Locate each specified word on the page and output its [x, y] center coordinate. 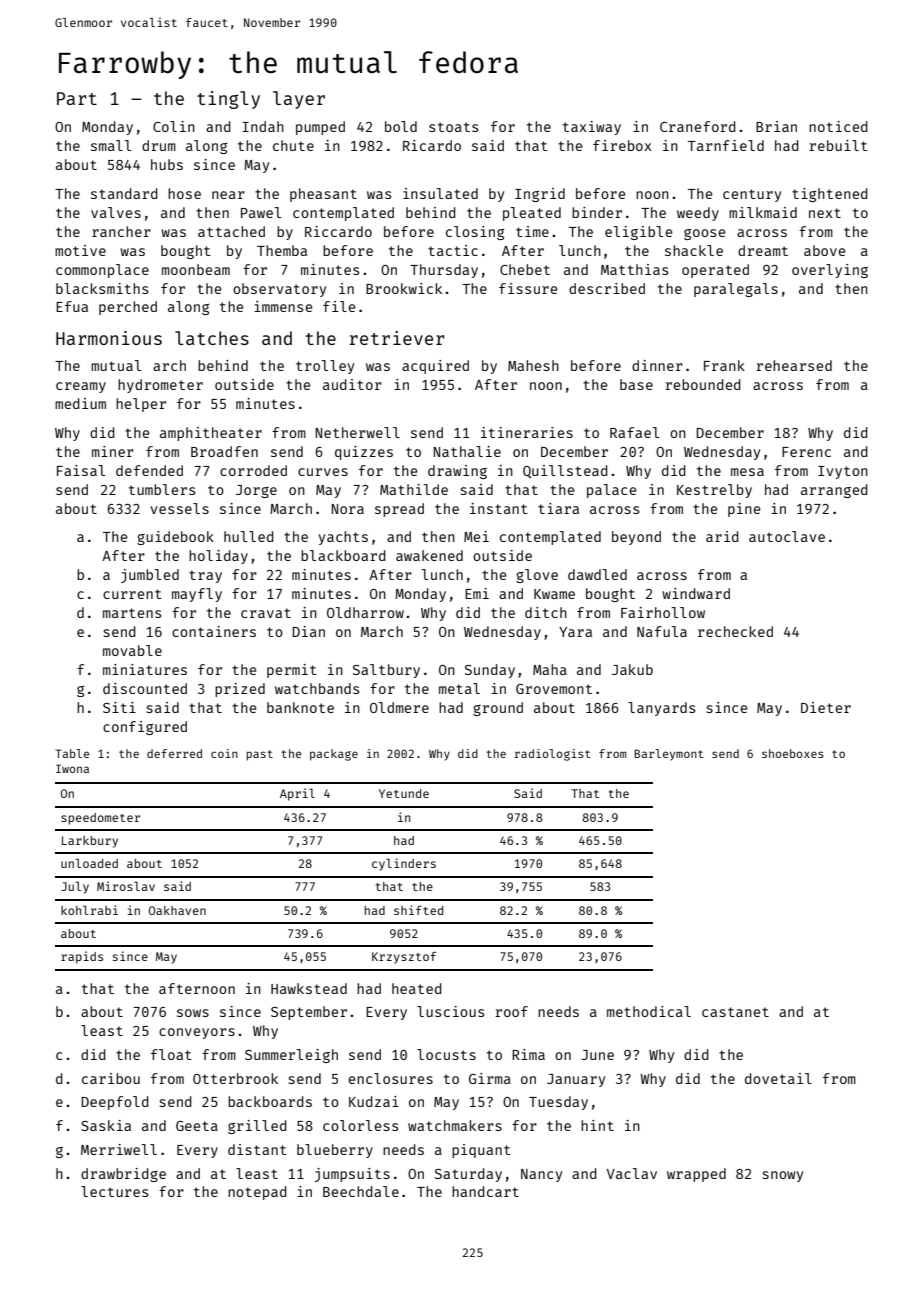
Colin [174, 126]
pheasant [323, 195]
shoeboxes [793, 753]
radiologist [553, 755]
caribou [111, 1078]
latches [212, 338]
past [259, 755]
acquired [435, 367]
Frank [724, 365]
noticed [838, 126]
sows [193, 1013]
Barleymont [669, 755]
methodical [649, 1011]
